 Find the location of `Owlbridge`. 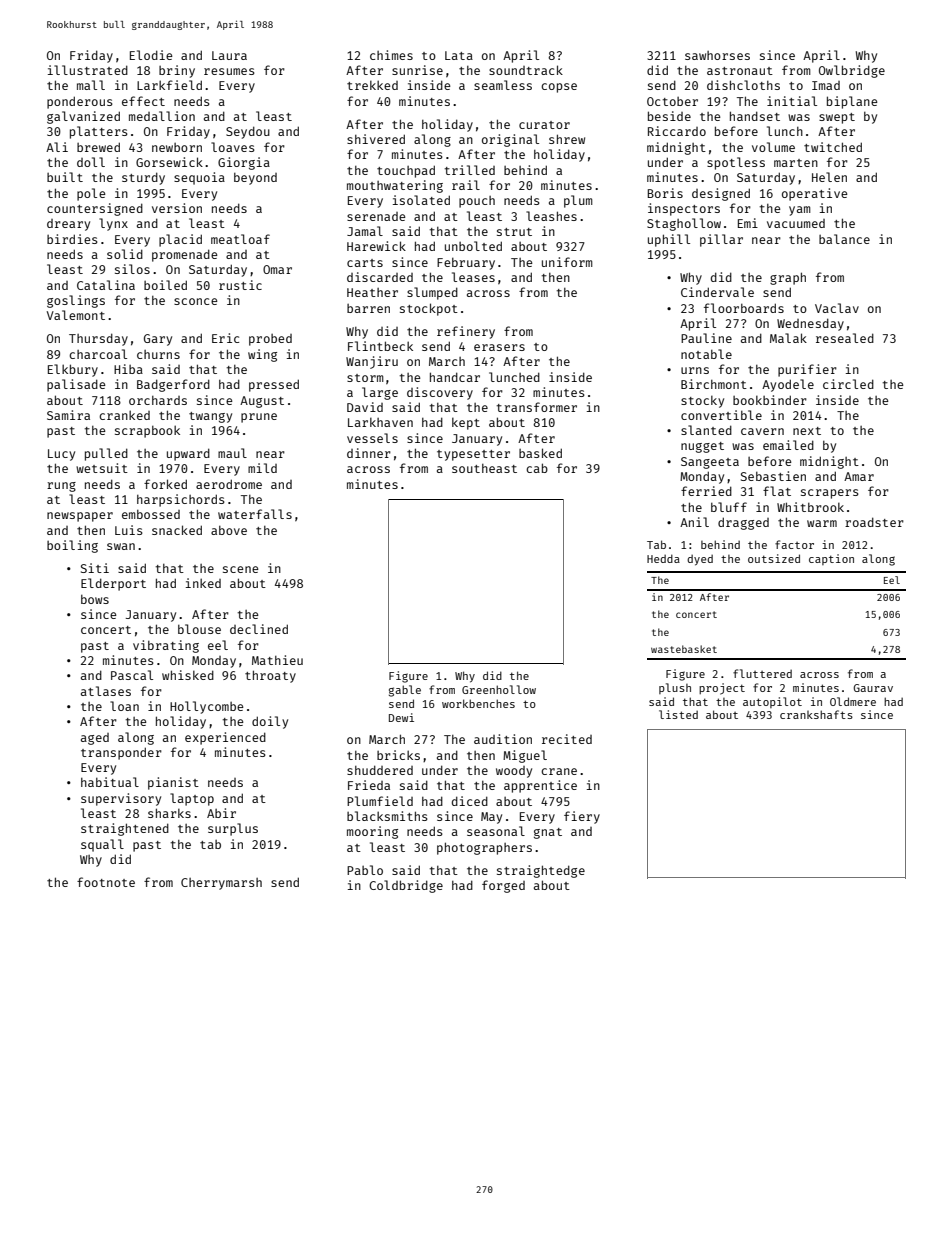

Owlbridge is located at coordinates (852, 71).
